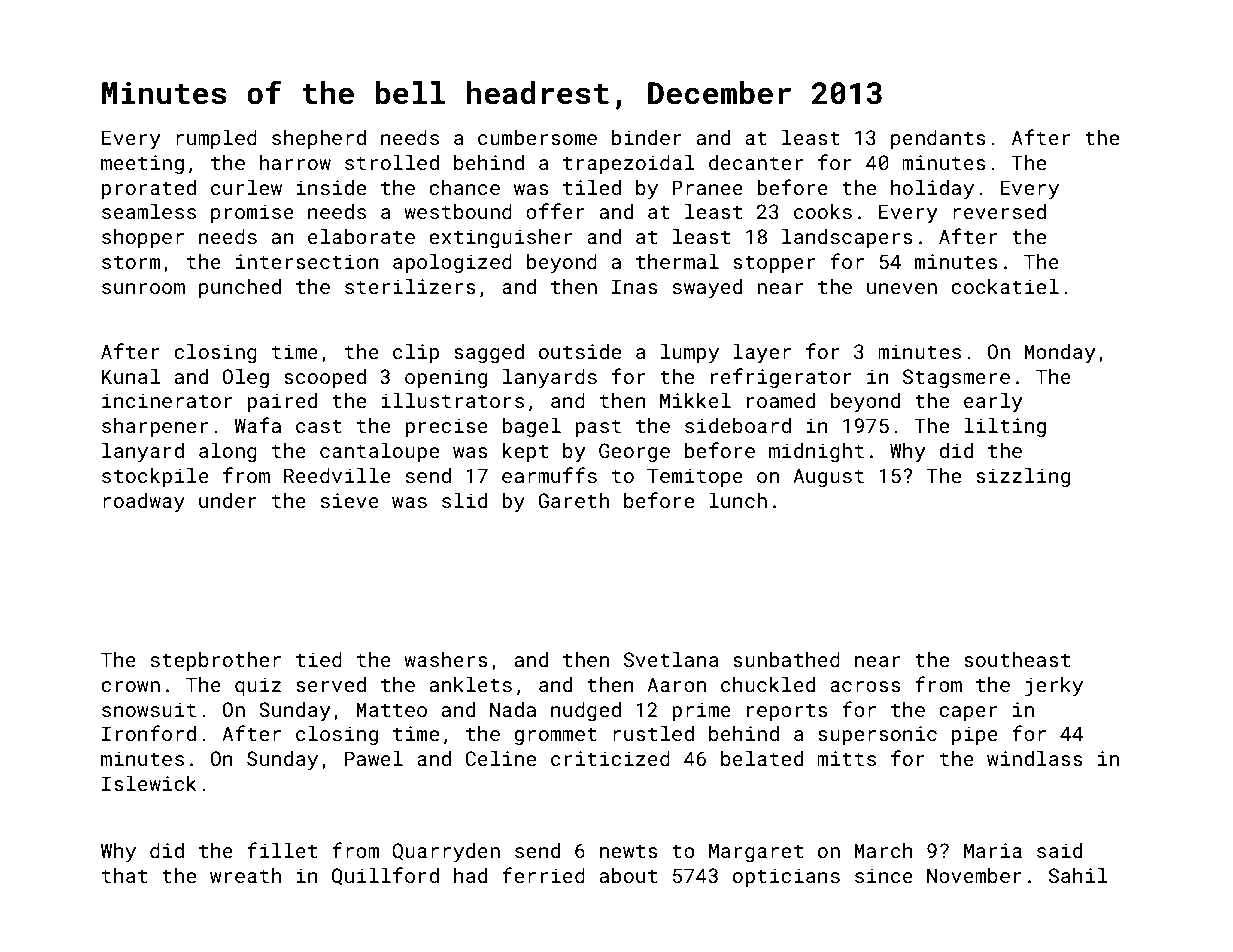 The height and width of the screenshot is (952, 1233). Describe the element at coordinates (902, 288) in the screenshot. I see `uneven` at that location.
